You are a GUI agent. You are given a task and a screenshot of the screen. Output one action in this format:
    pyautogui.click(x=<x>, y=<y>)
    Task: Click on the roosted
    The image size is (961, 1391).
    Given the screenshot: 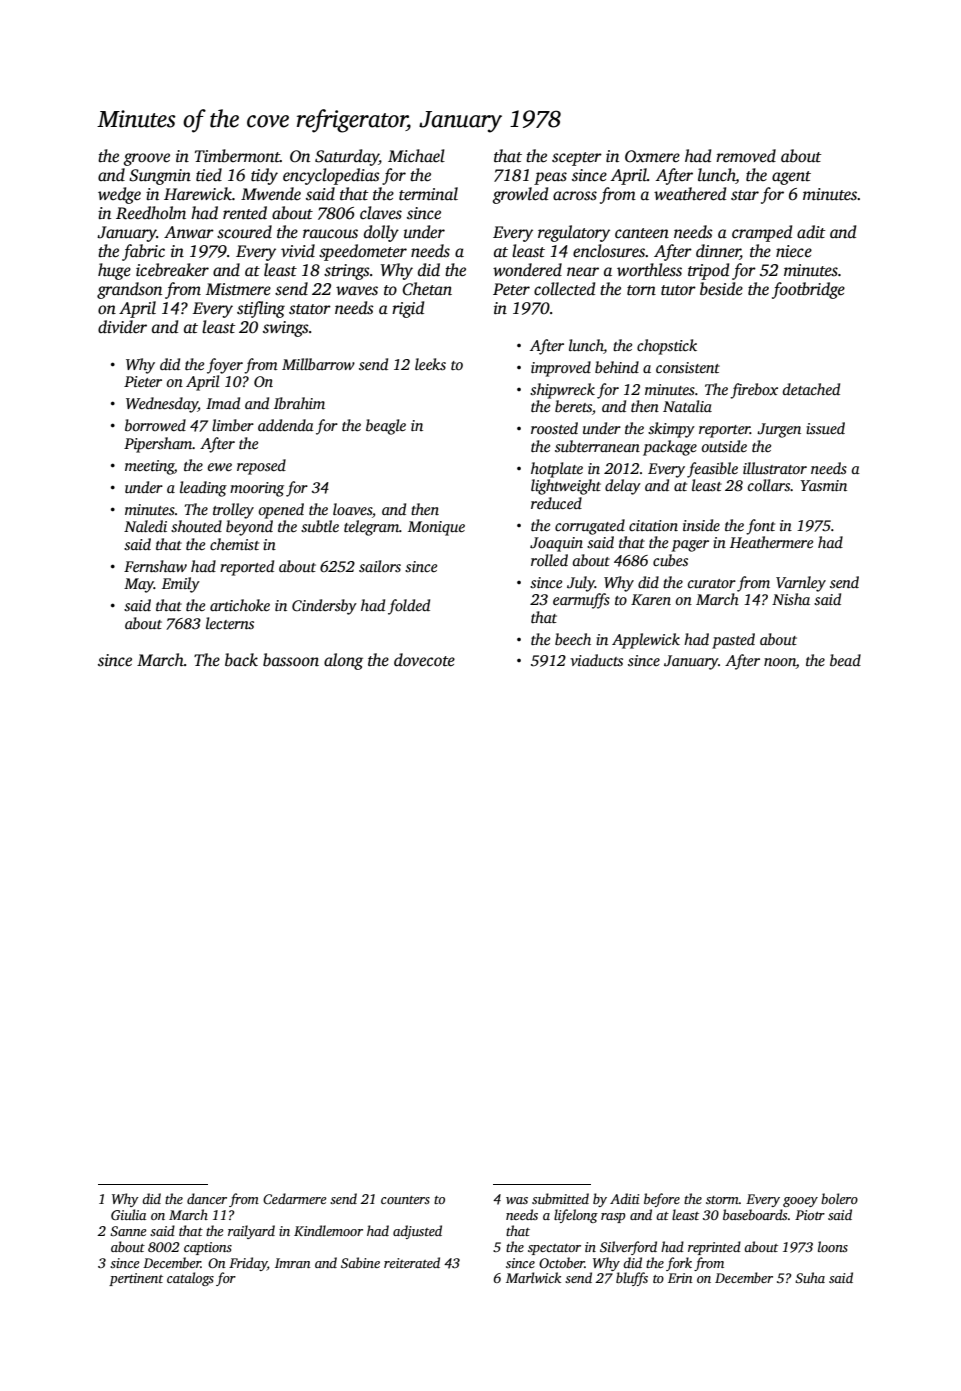 What is the action you would take?
    pyautogui.click(x=554, y=428)
